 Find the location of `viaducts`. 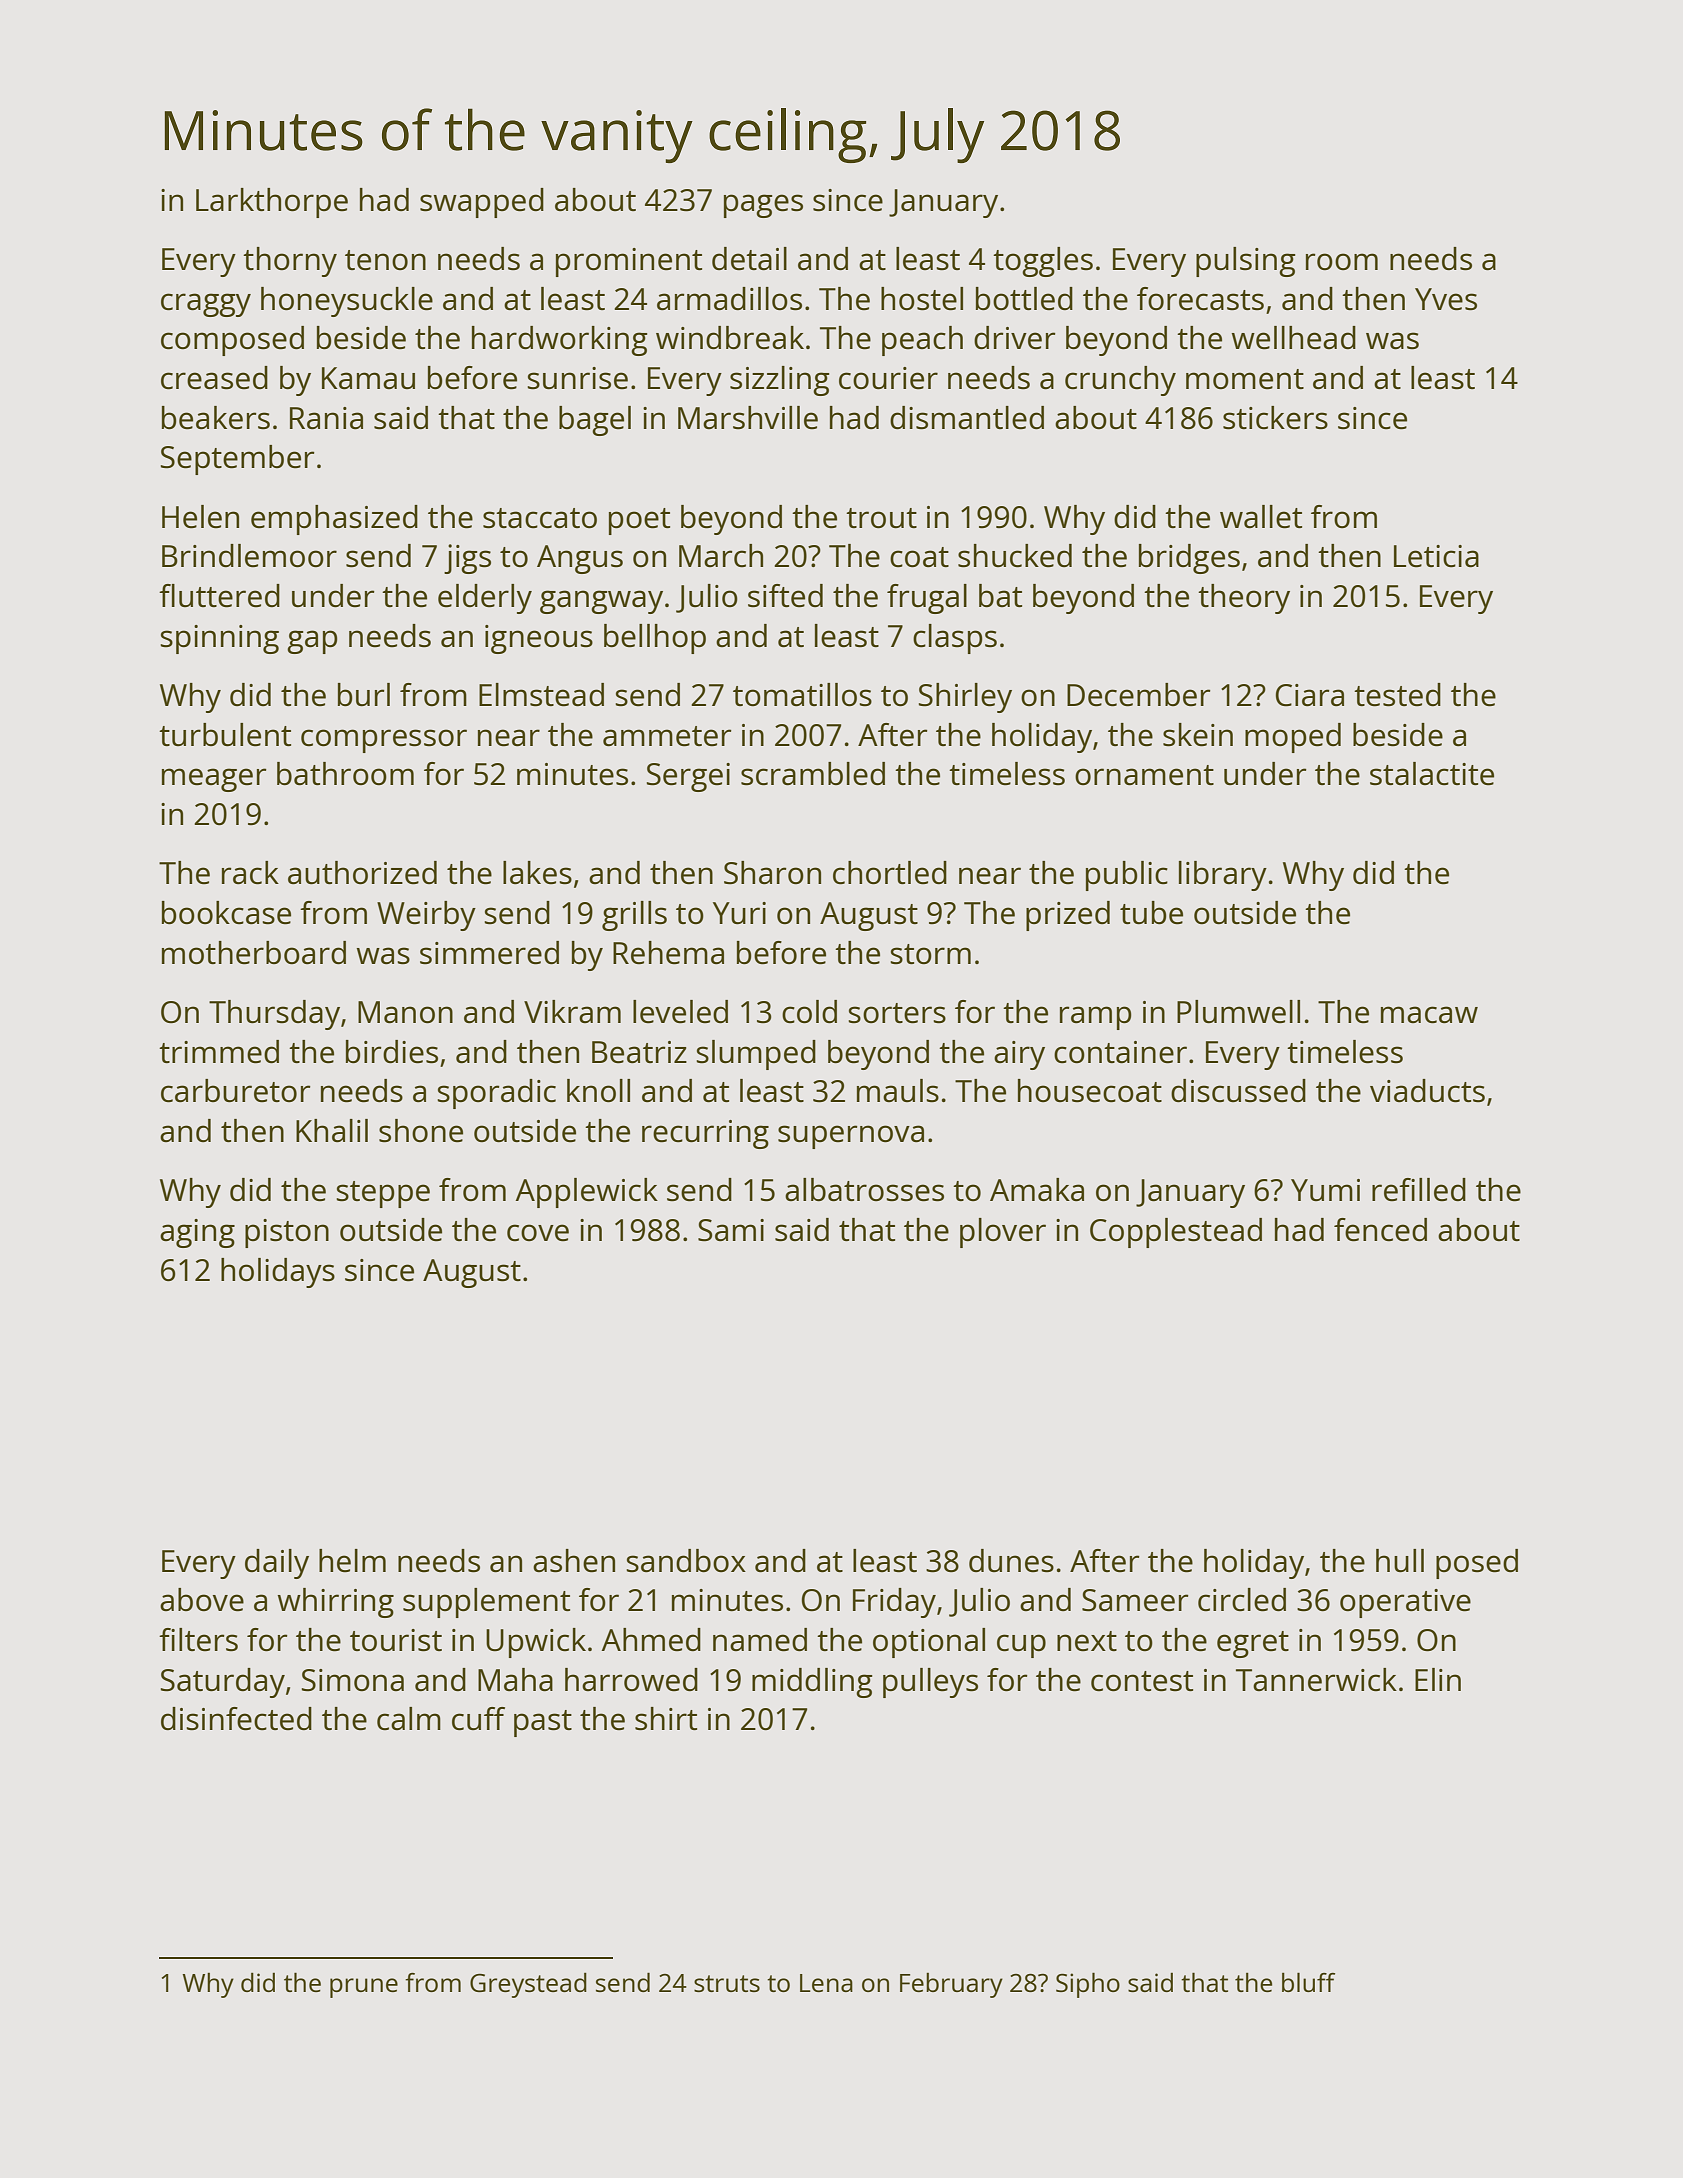

viaducts is located at coordinates (1427, 1091).
